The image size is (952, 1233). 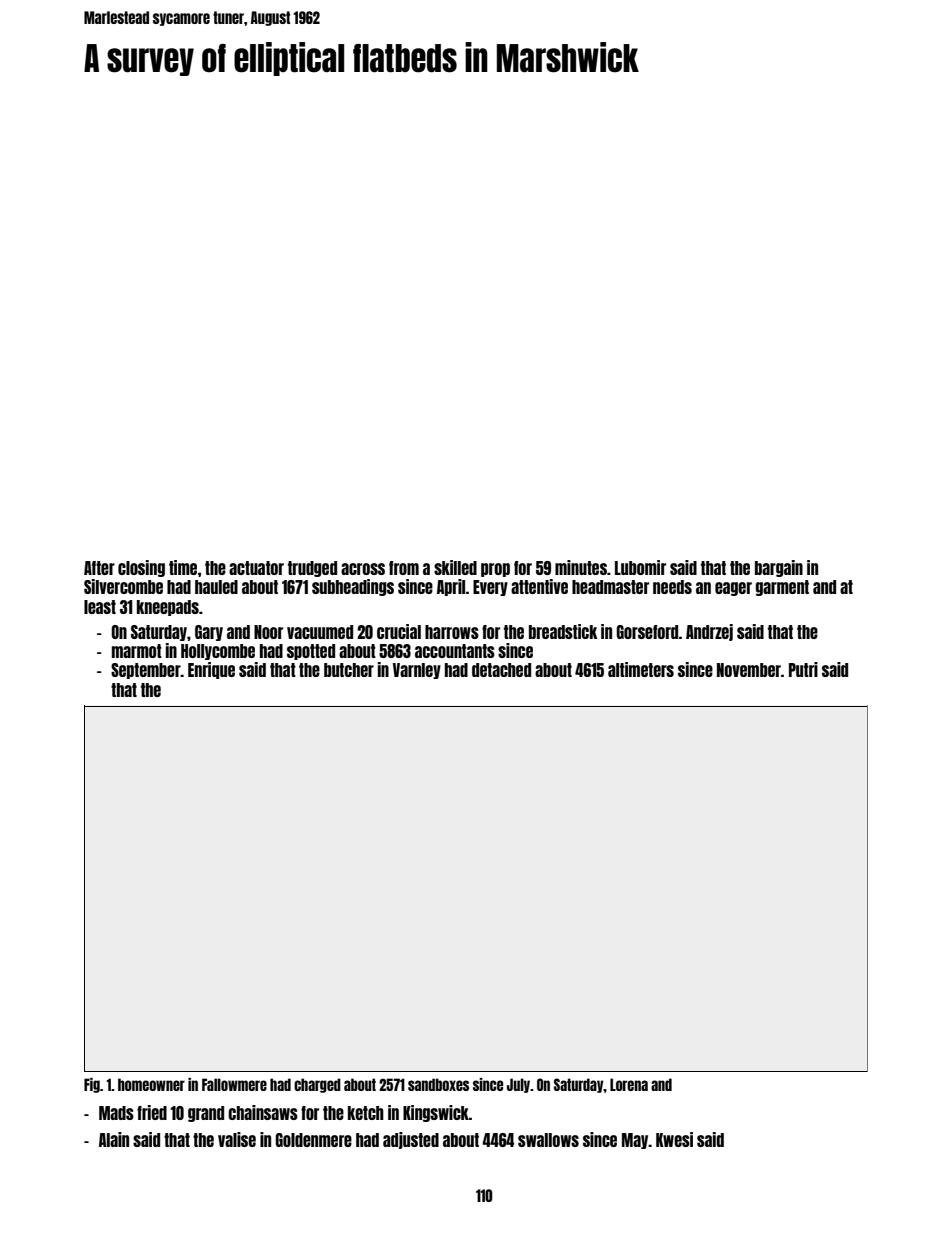 I want to click on charged, so click(x=317, y=1085).
